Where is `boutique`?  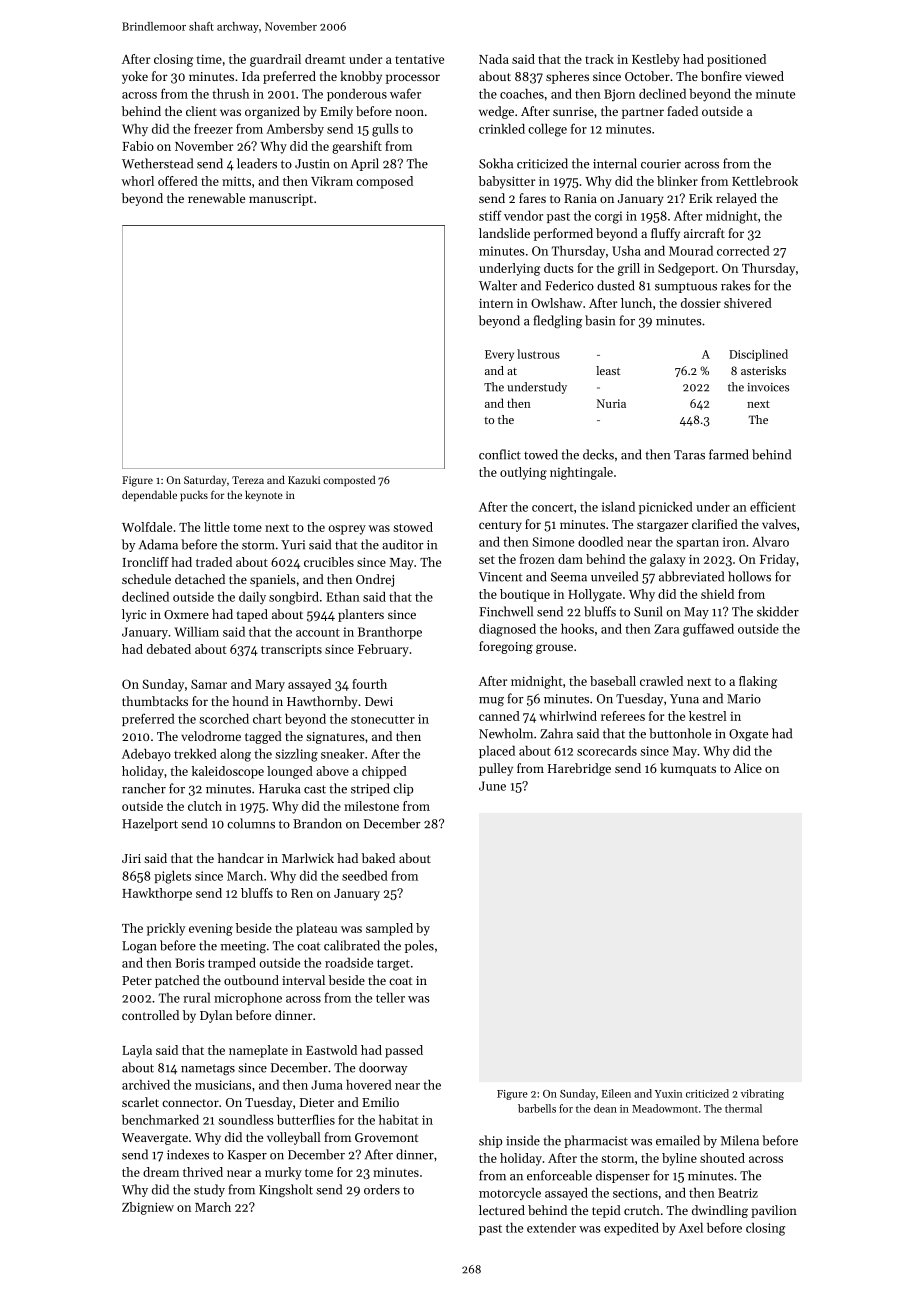
boutique is located at coordinates (525, 595).
